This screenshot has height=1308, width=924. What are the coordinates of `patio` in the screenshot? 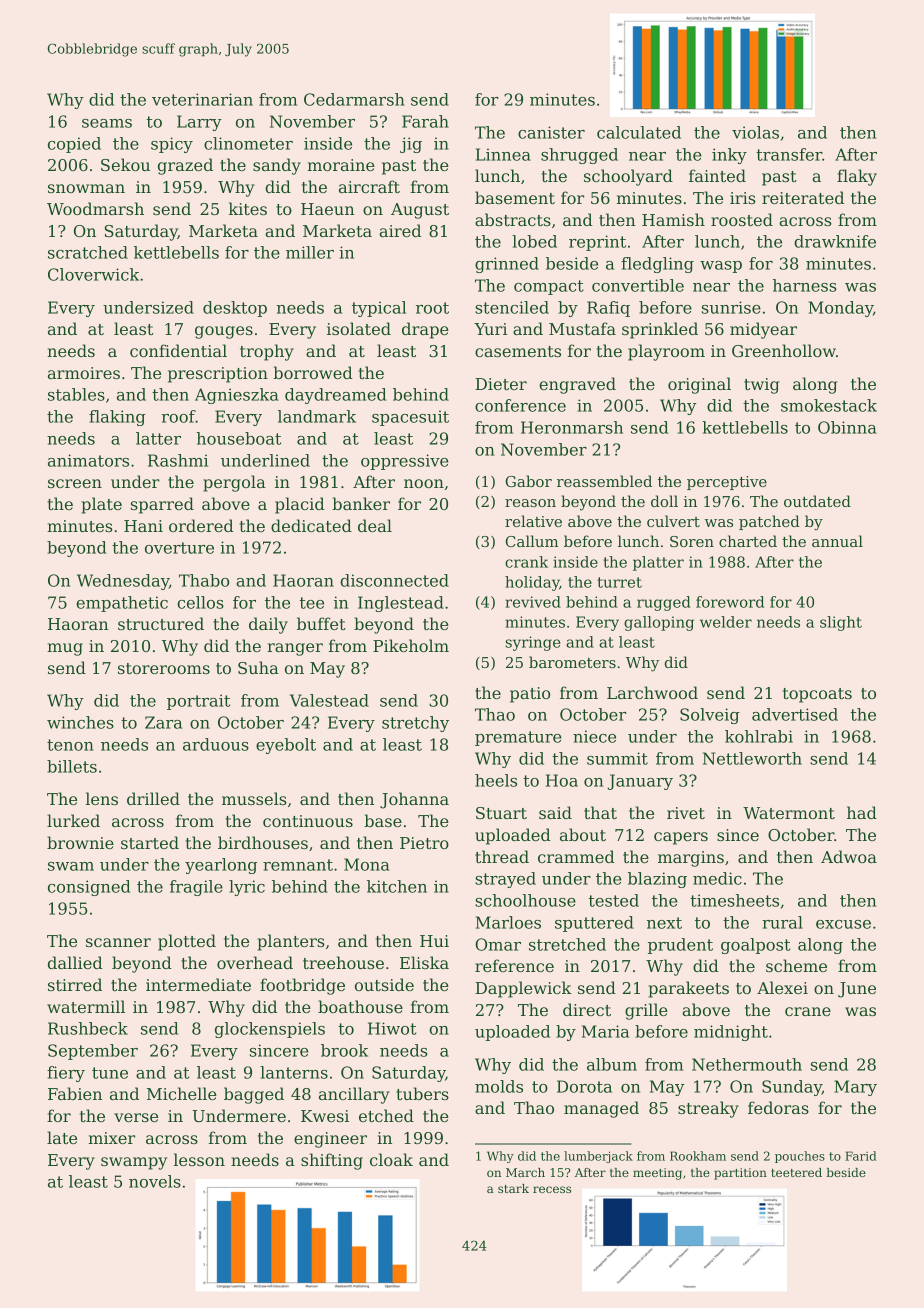 It's located at (530, 695).
